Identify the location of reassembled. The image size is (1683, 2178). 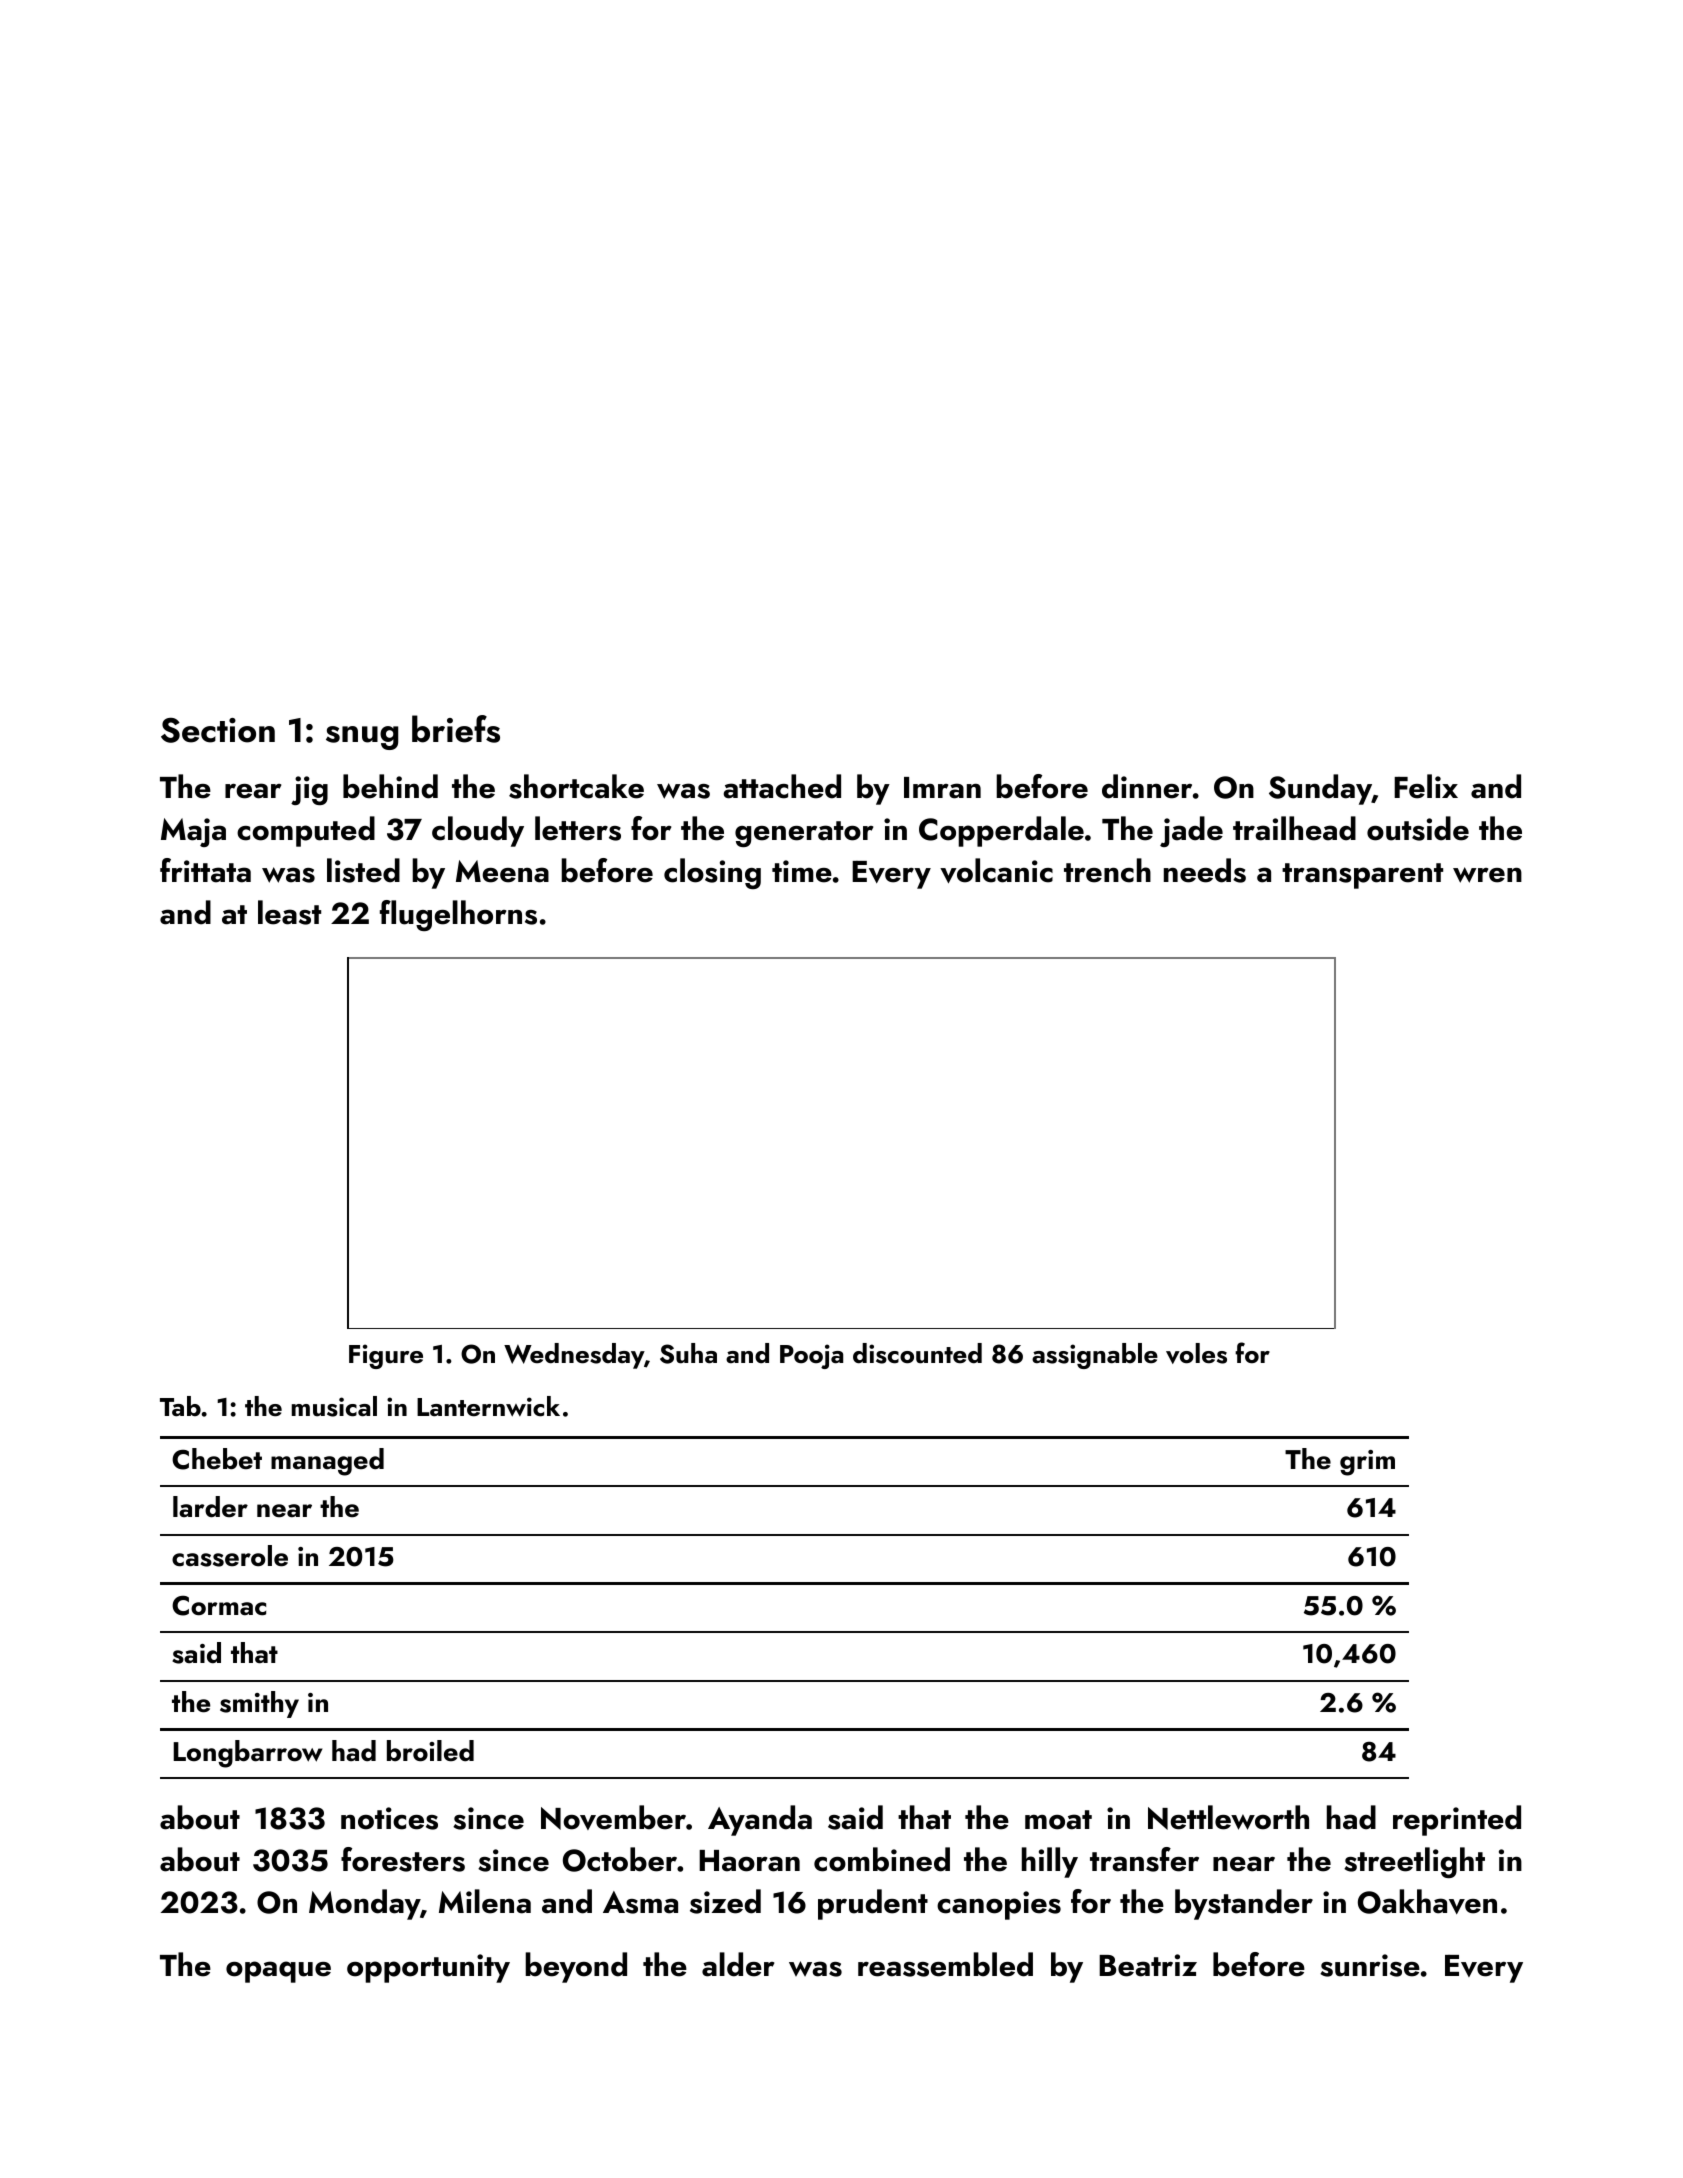
(945, 1964).
